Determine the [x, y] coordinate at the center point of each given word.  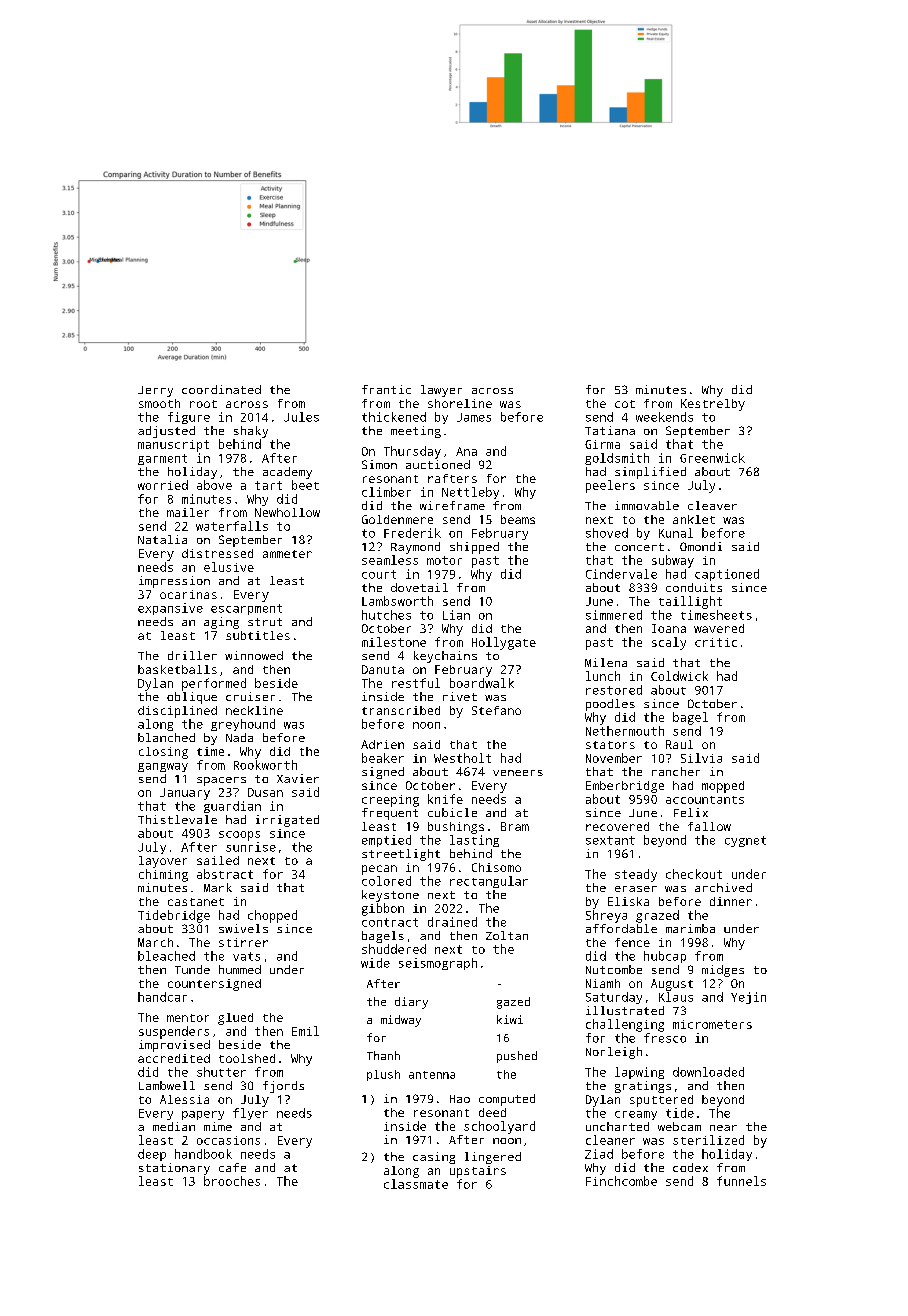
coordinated [221, 389]
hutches [386, 615]
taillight [690, 602]
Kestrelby [713, 405]
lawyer [441, 391]
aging [221, 623]
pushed [517, 1057]
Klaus [676, 997]
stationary [174, 1169]
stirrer [243, 942]
